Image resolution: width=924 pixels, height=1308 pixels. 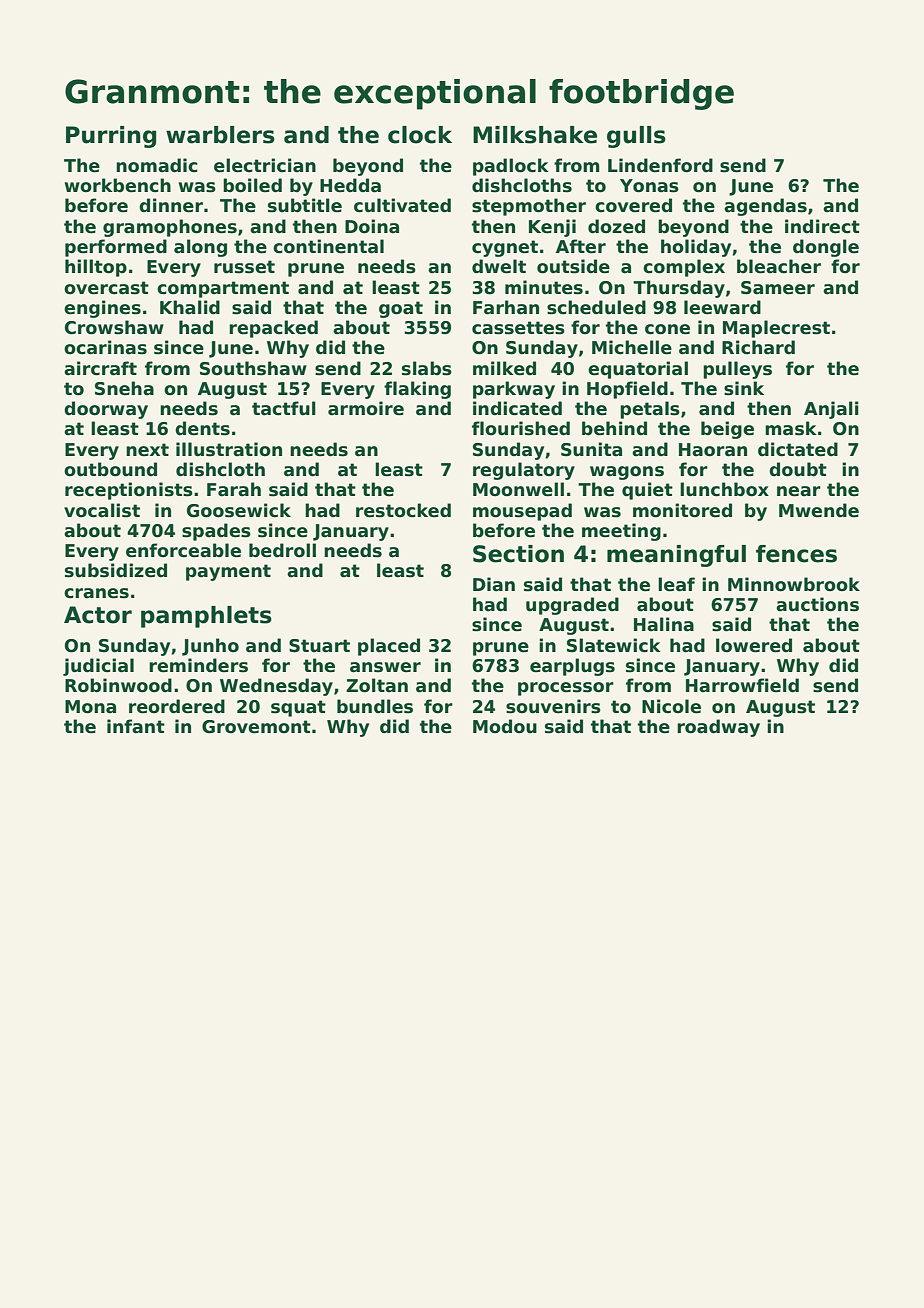 I want to click on hilltop, so click(x=96, y=268).
